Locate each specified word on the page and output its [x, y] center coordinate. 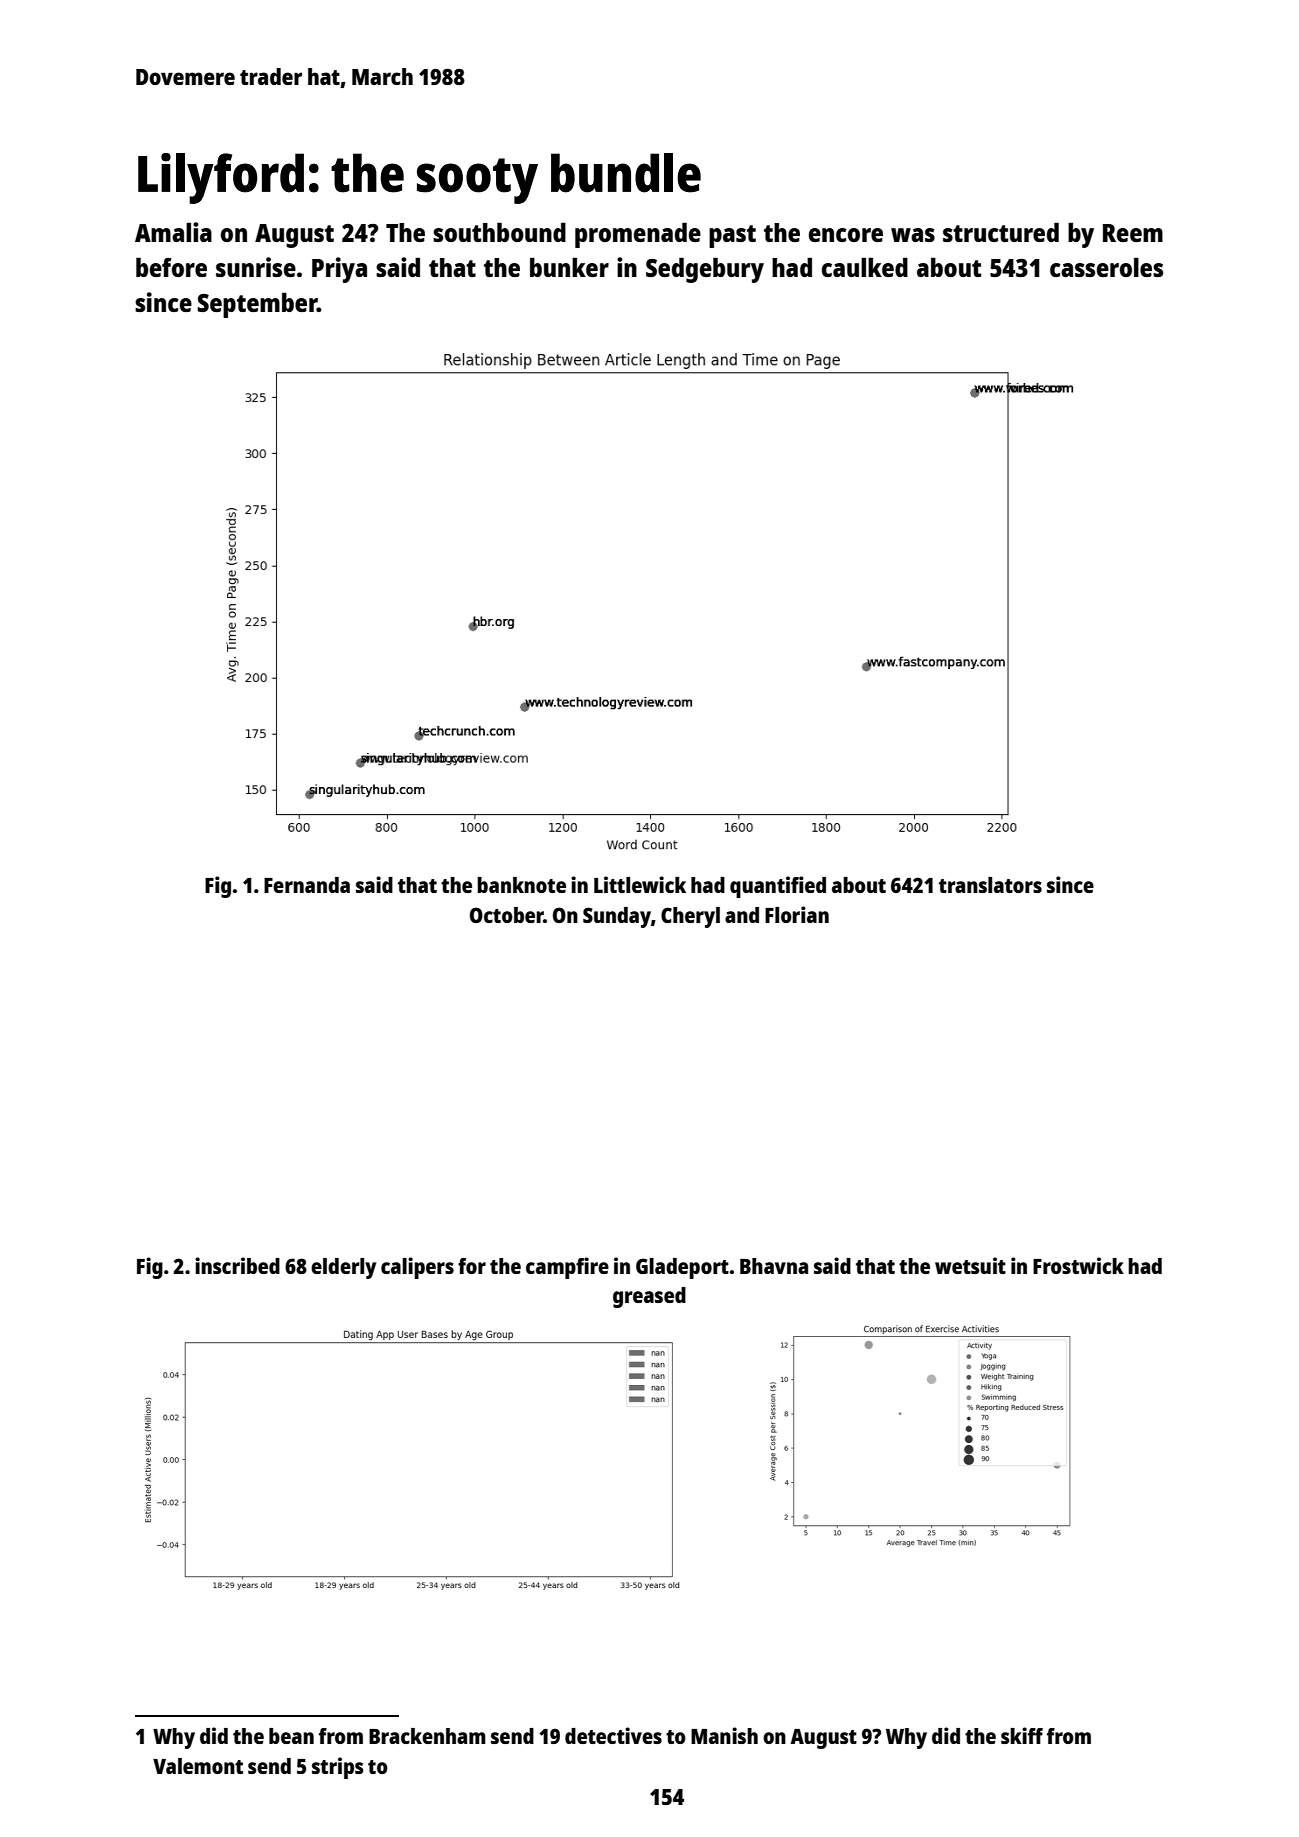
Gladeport [682, 1268]
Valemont [198, 1766]
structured [1001, 232]
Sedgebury [705, 270]
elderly [343, 1268]
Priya [339, 270]
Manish [724, 1735]
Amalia [173, 232]
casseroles [1106, 267]
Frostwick [1078, 1265]
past [732, 236]
